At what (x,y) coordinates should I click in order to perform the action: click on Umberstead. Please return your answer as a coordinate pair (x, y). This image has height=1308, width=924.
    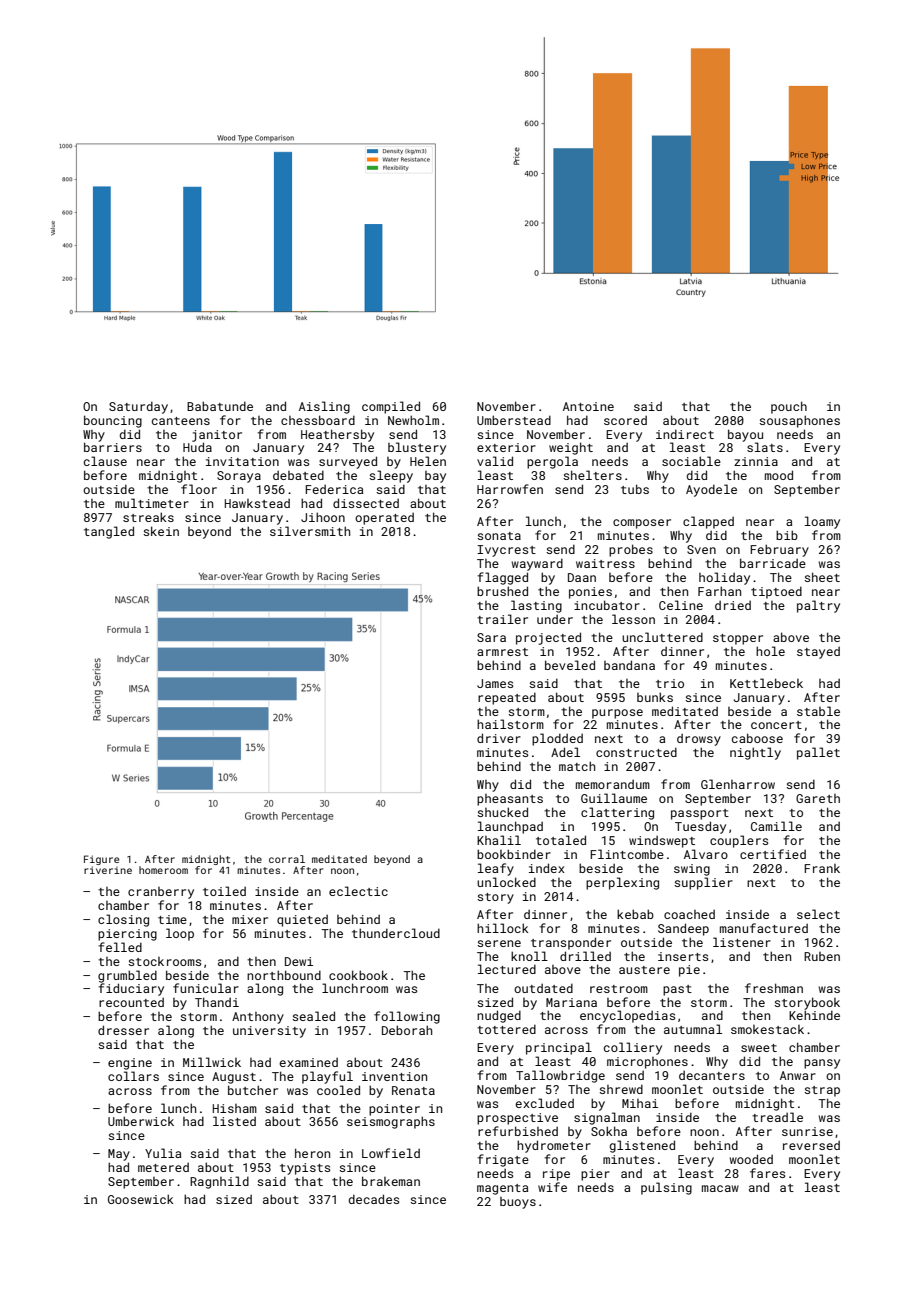
    Looking at the image, I should click on (514, 420).
